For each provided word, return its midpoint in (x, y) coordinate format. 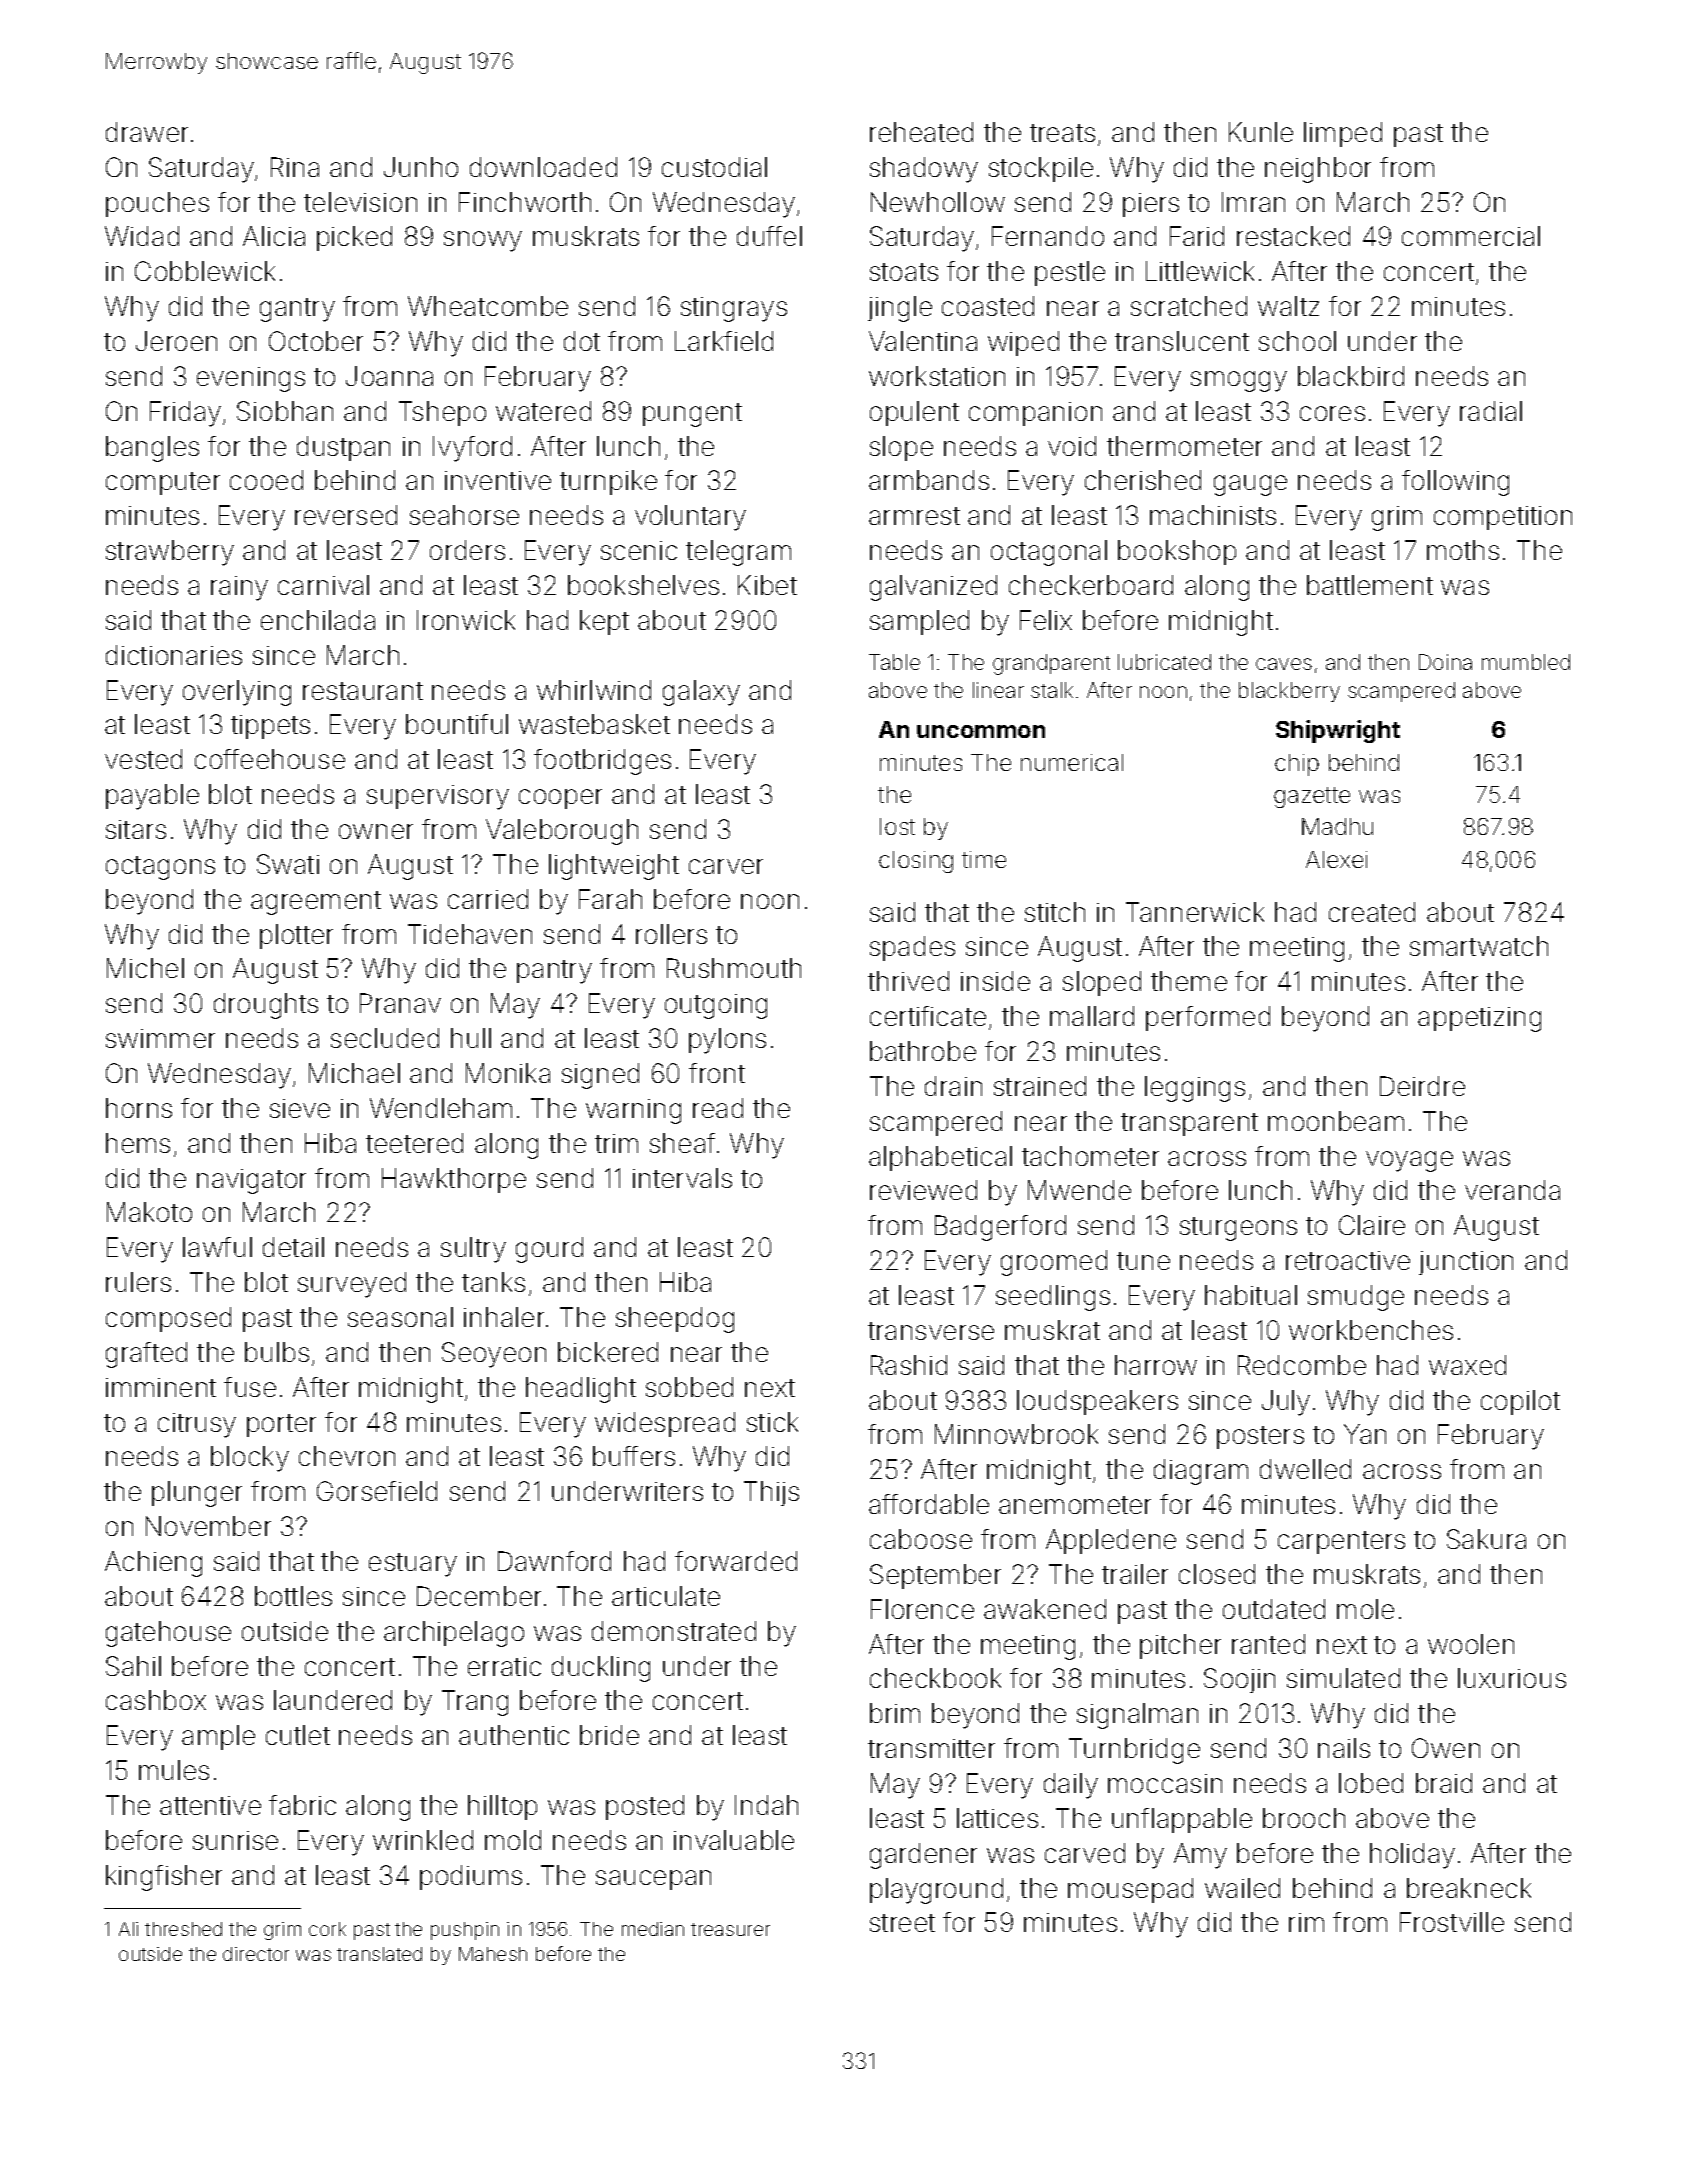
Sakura (1486, 1539)
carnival (323, 585)
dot (582, 341)
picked (354, 238)
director (256, 1954)
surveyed (352, 1285)
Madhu (1337, 826)
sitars (136, 829)
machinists (1213, 515)
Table (894, 662)
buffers (634, 1456)
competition (1503, 518)
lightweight (614, 867)
